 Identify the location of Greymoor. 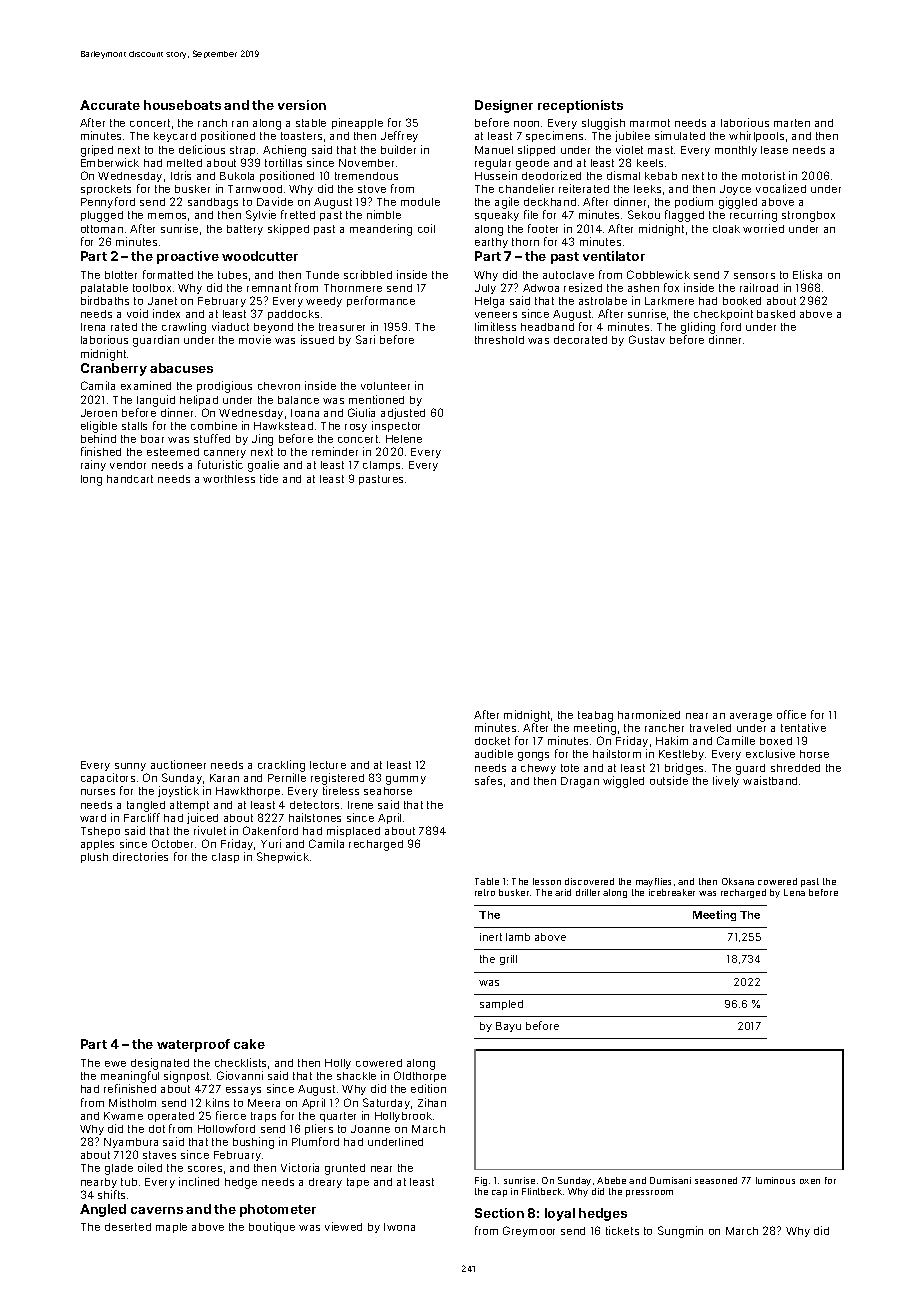
(529, 1231).
